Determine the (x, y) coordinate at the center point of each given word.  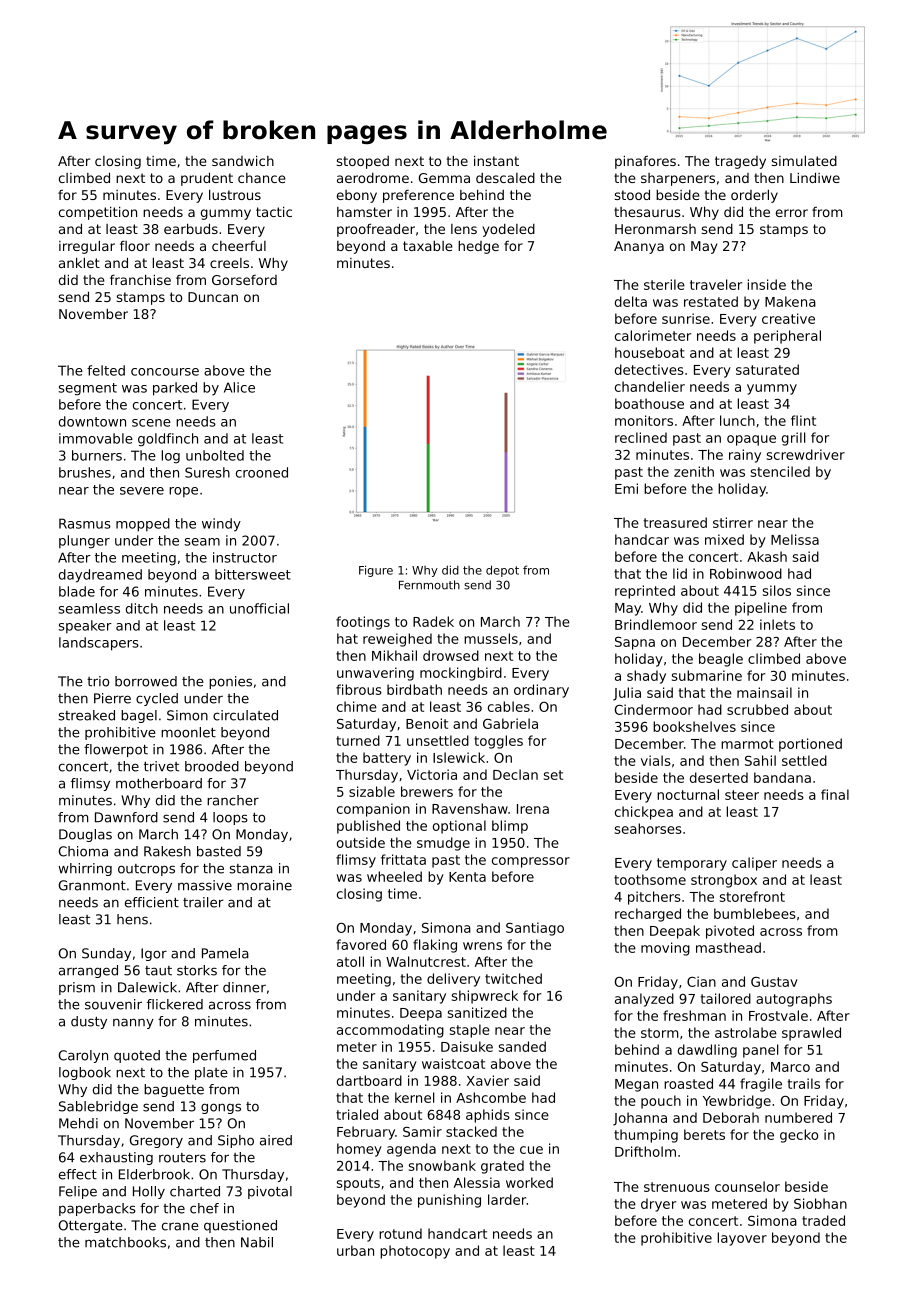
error (792, 213)
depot (502, 571)
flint (803, 420)
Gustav (774, 982)
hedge (478, 247)
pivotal (270, 1192)
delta (631, 301)
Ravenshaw (470, 808)
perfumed (224, 1056)
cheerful (239, 246)
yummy (772, 389)
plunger (84, 542)
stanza (251, 869)
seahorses (648, 828)
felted (106, 370)
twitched (513, 978)
